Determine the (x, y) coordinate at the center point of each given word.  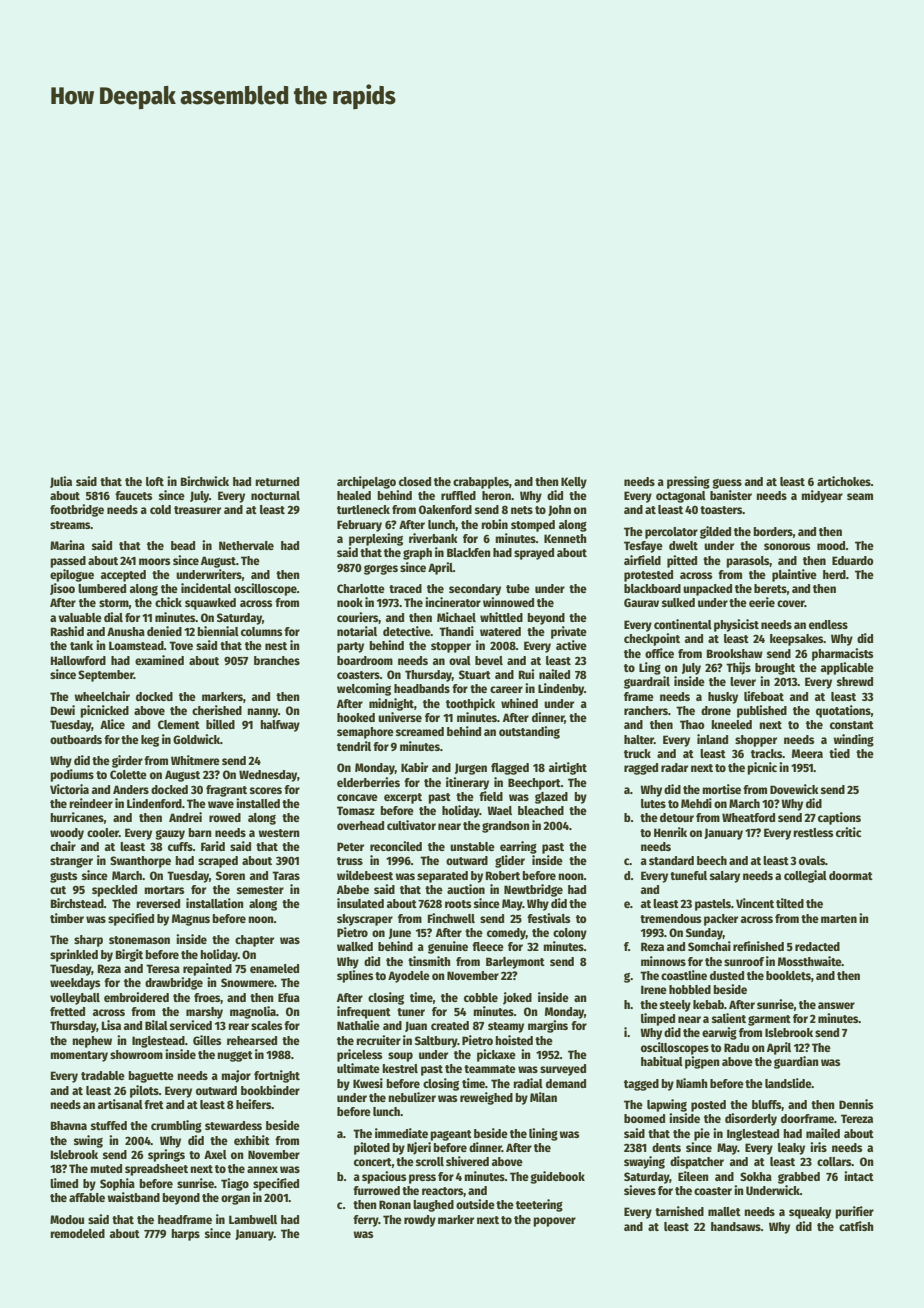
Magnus (191, 920)
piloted (372, 1148)
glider (510, 861)
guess (727, 484)
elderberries (368, 782)
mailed (823, 1133)
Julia (61, 482)
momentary (79, 1056)
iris (818, 1147)
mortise (721, 789)
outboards (76, 739)
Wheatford (748, 817)
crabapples (481, 483)
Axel (215, 1154)
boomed (644, 1118)
